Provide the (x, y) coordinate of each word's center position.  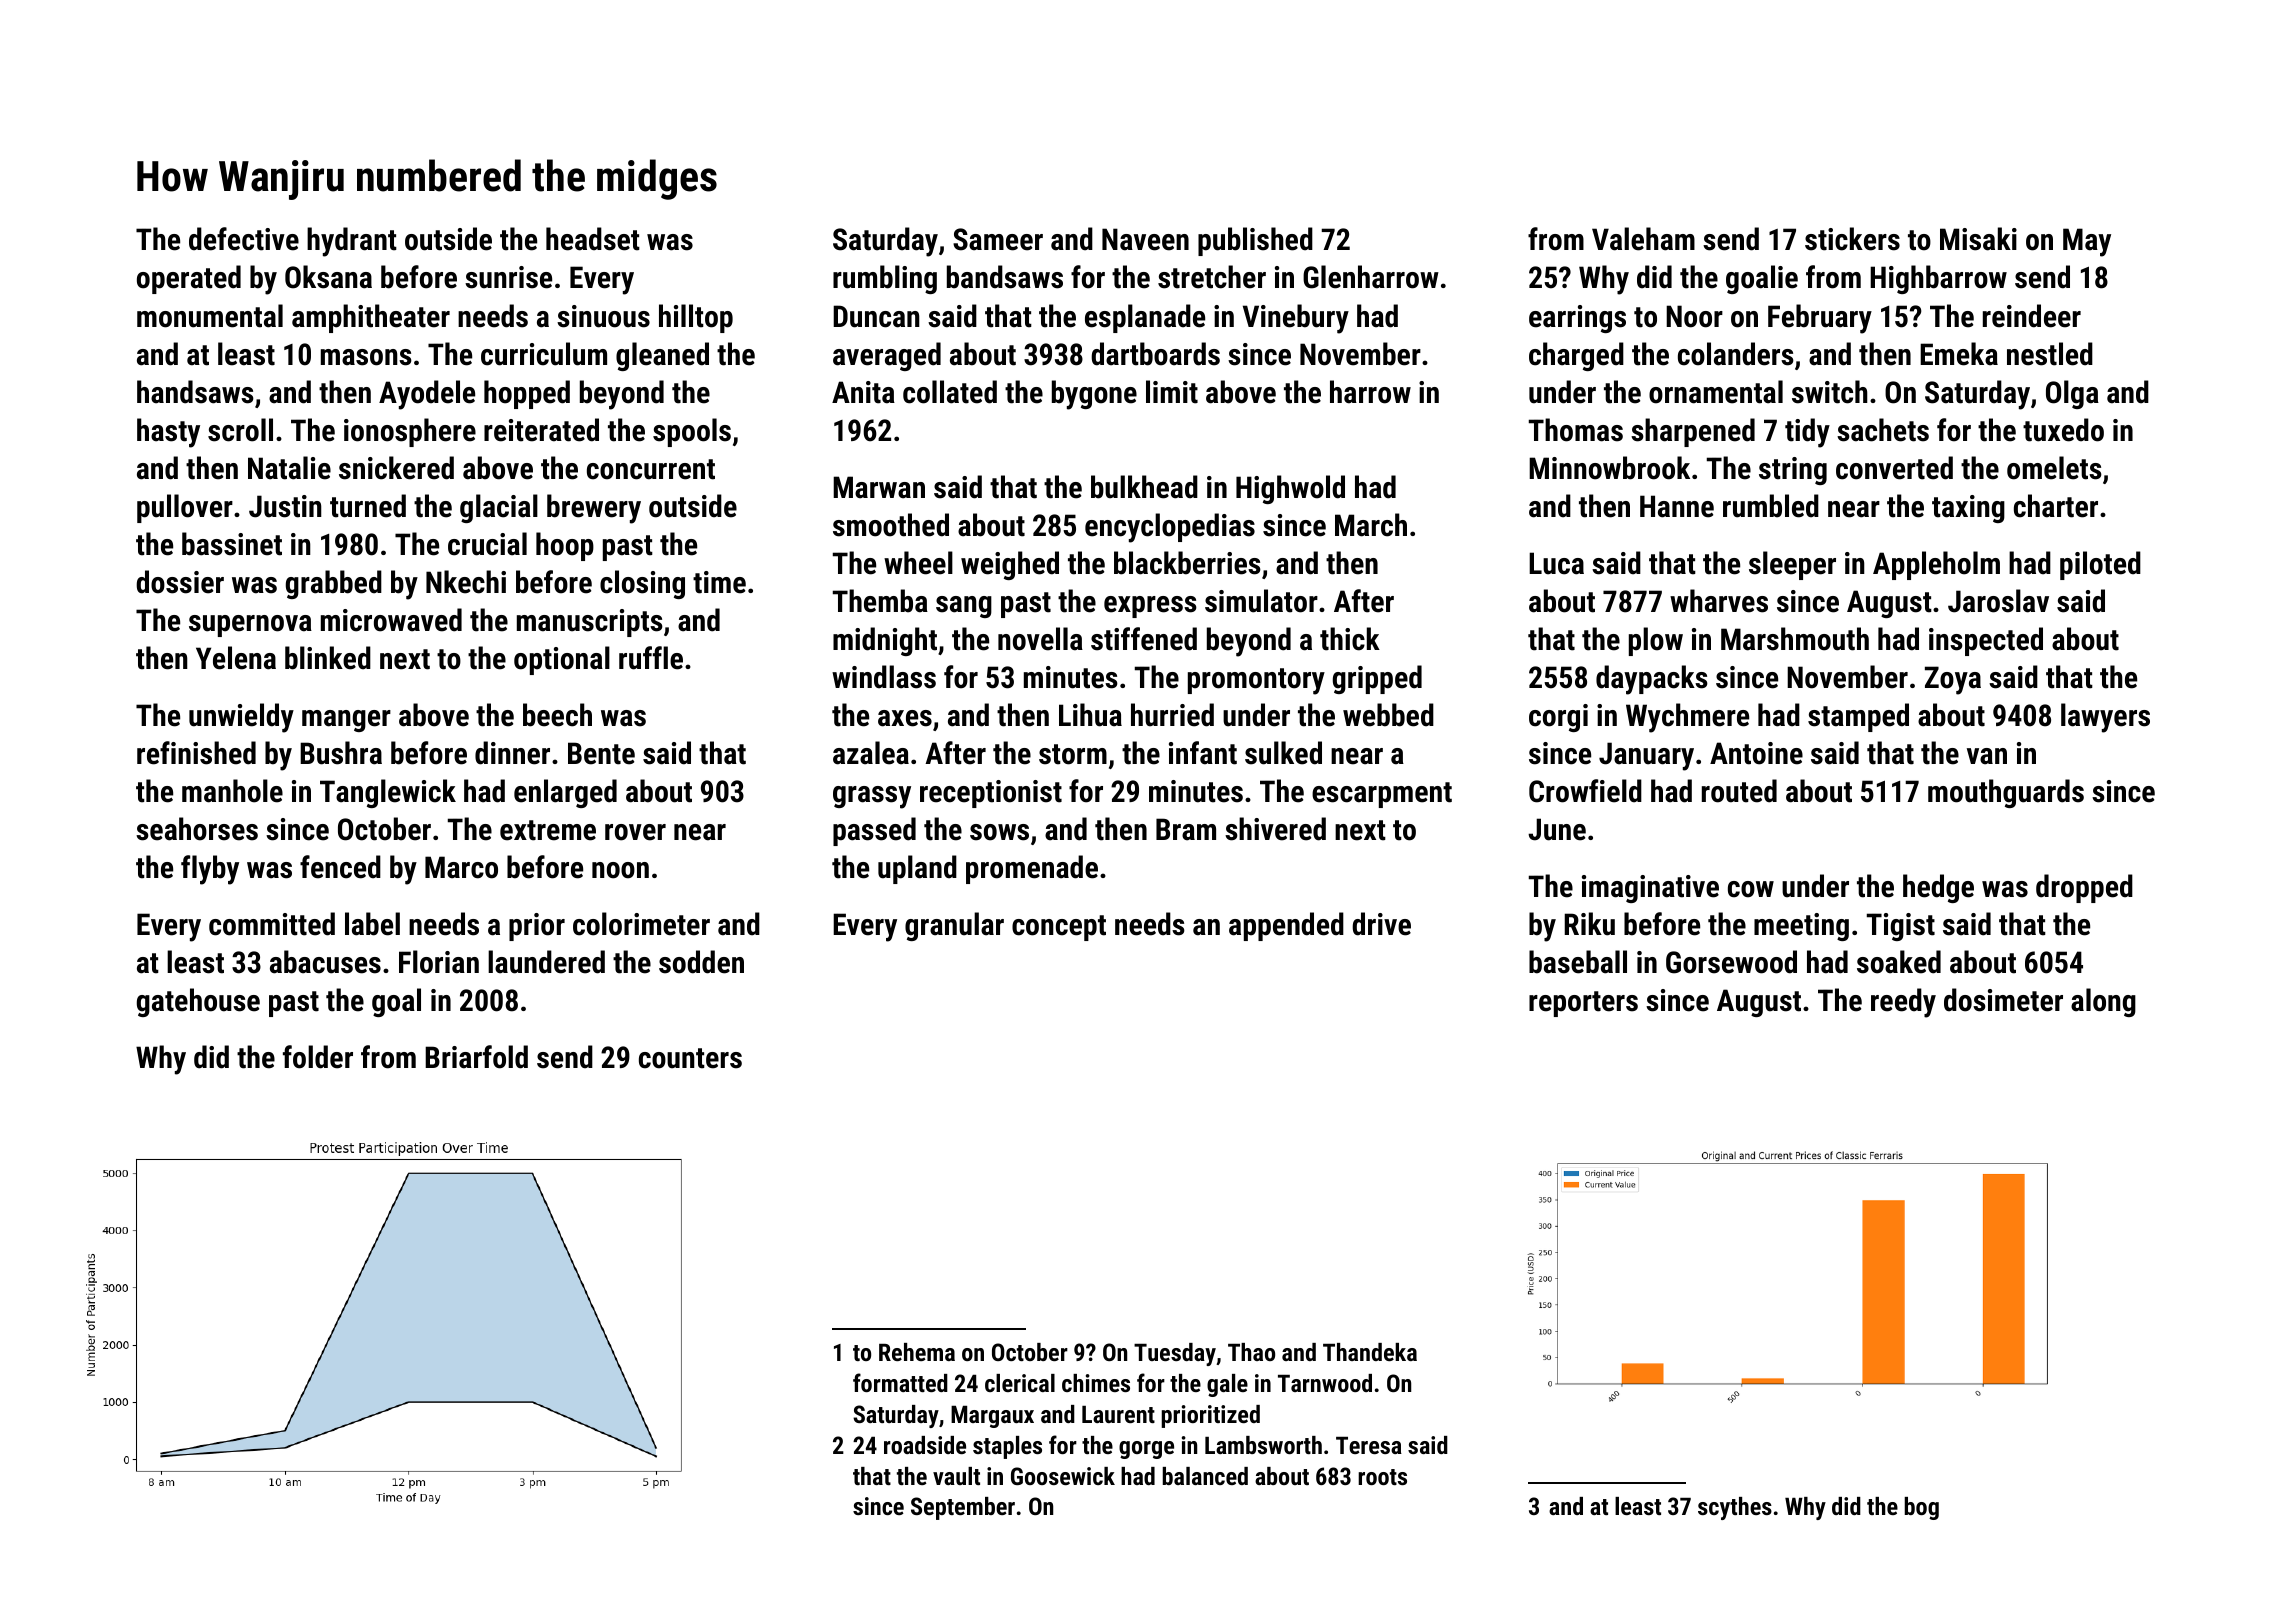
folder (318, 1057)
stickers (1852, 239)
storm (1073, 754)
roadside (925, 1445)
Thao (1251, 1352)
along (2103, 1002)
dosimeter (2003, 1000)
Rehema (917, 1352)
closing (642, 584)
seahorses (197, 829)
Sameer (998, 239)
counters (690, 1058)
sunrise (508, 277)
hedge (1938, 888)
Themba (880, 601)
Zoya (1953, 680)
